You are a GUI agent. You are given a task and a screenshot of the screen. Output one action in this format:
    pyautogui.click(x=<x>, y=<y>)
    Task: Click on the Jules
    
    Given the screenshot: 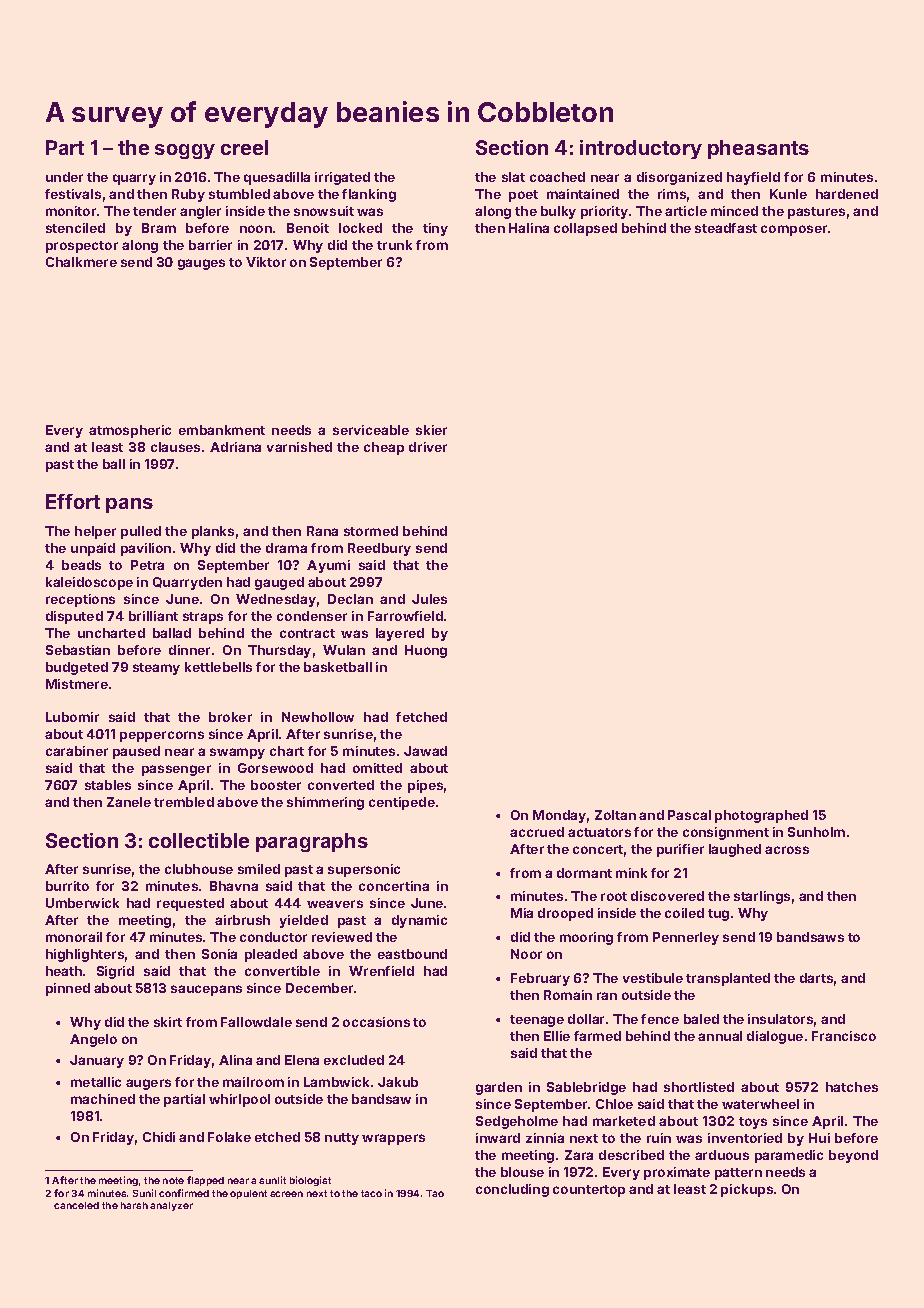 What is the action you would take?
    pyautogui.click(x=429, y=599)
